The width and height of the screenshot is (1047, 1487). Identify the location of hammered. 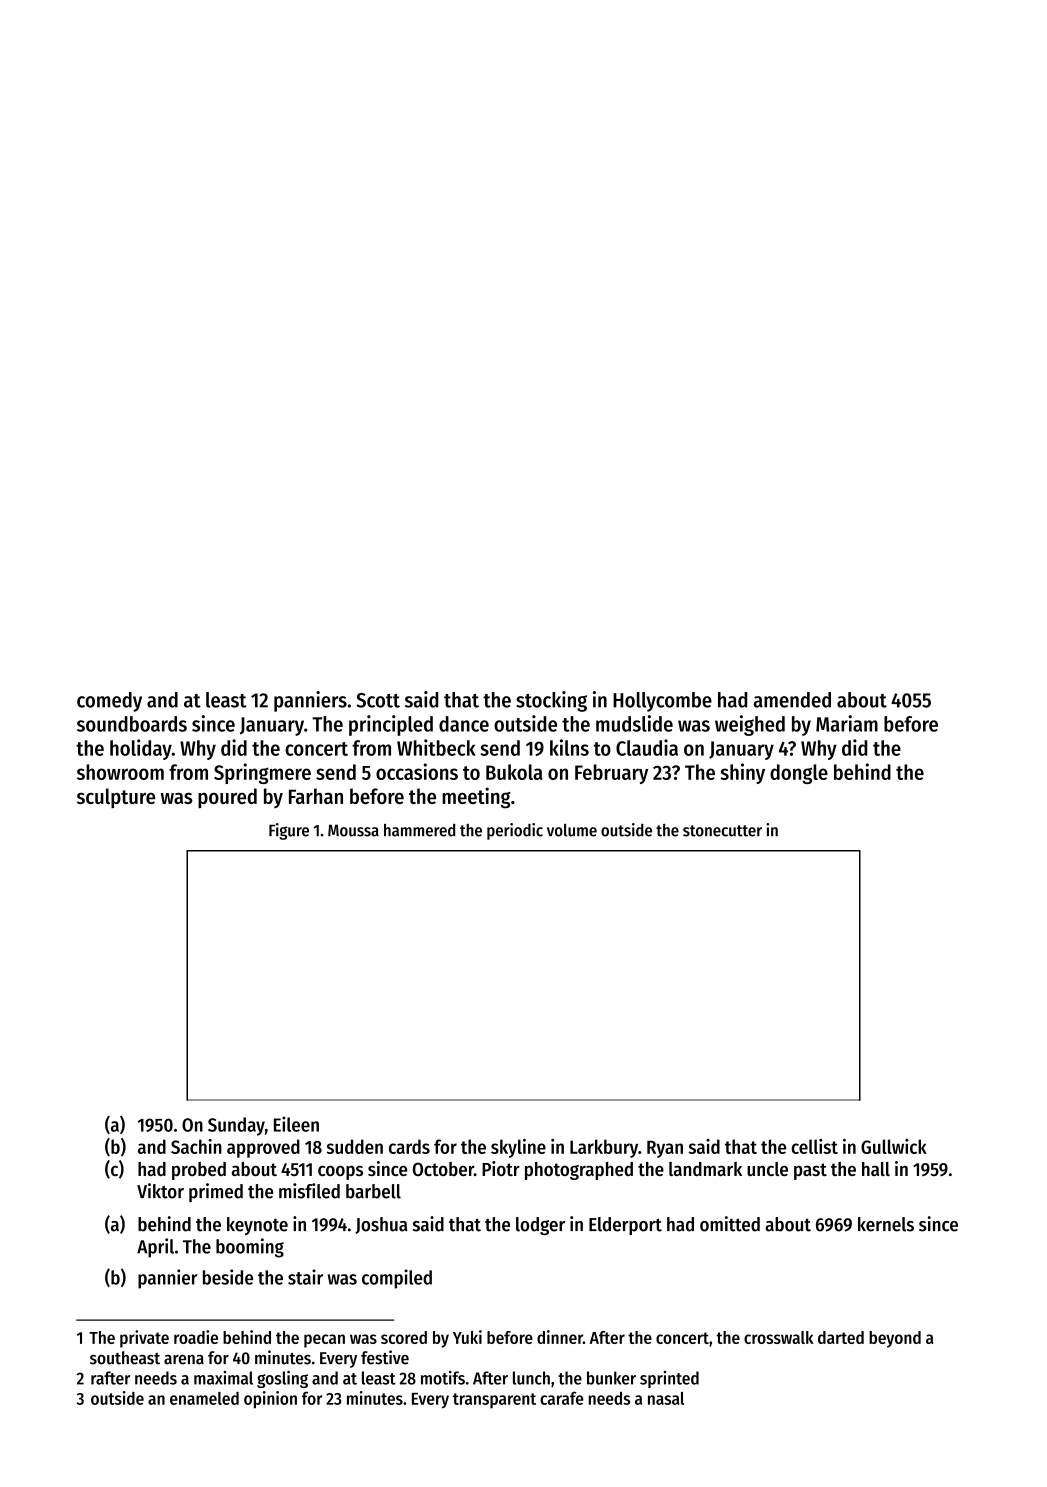
(419, 830).
